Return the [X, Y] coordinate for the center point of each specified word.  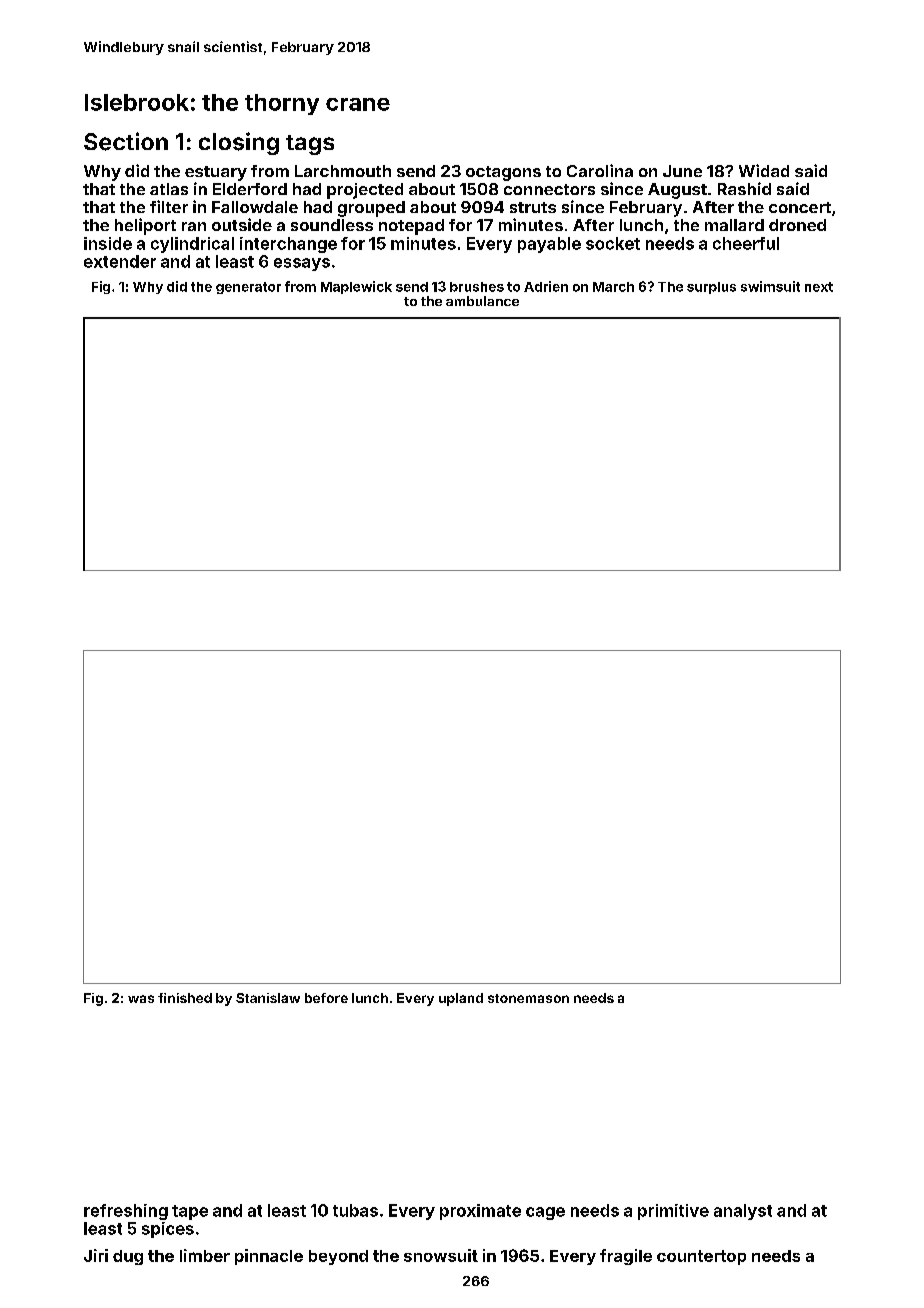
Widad [764, 170]
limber [205, 1255]
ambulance [482, 301]
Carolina [600, 170]
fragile [626, 1257]
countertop [701, 1257]
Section [126, 141]
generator [248, 288]
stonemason [528, 998]
